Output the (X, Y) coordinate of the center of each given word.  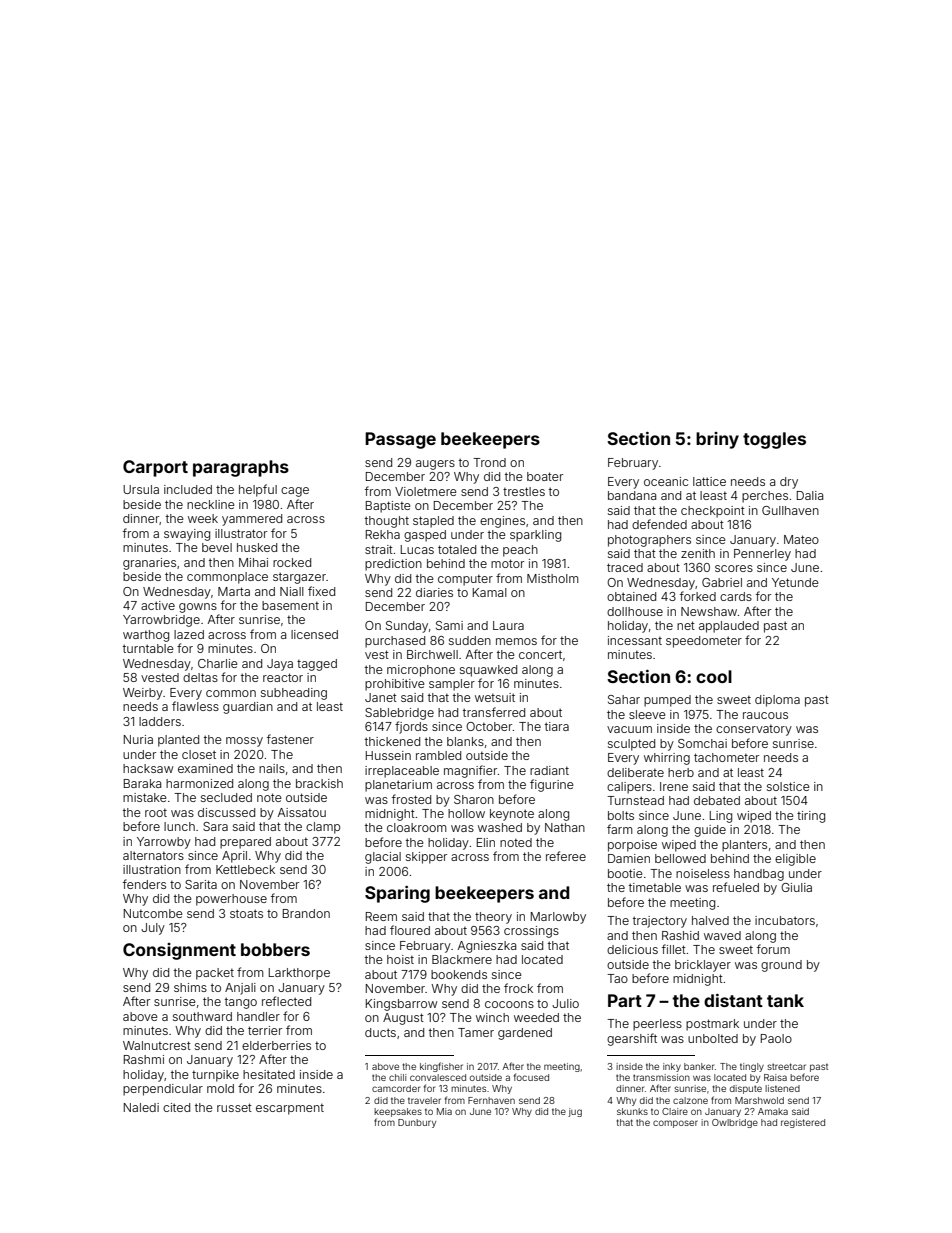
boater (545, 476)
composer (675, 1124)
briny (717, 440)
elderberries (276, 1045)
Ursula (141, 489)
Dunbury (417, 1123)
